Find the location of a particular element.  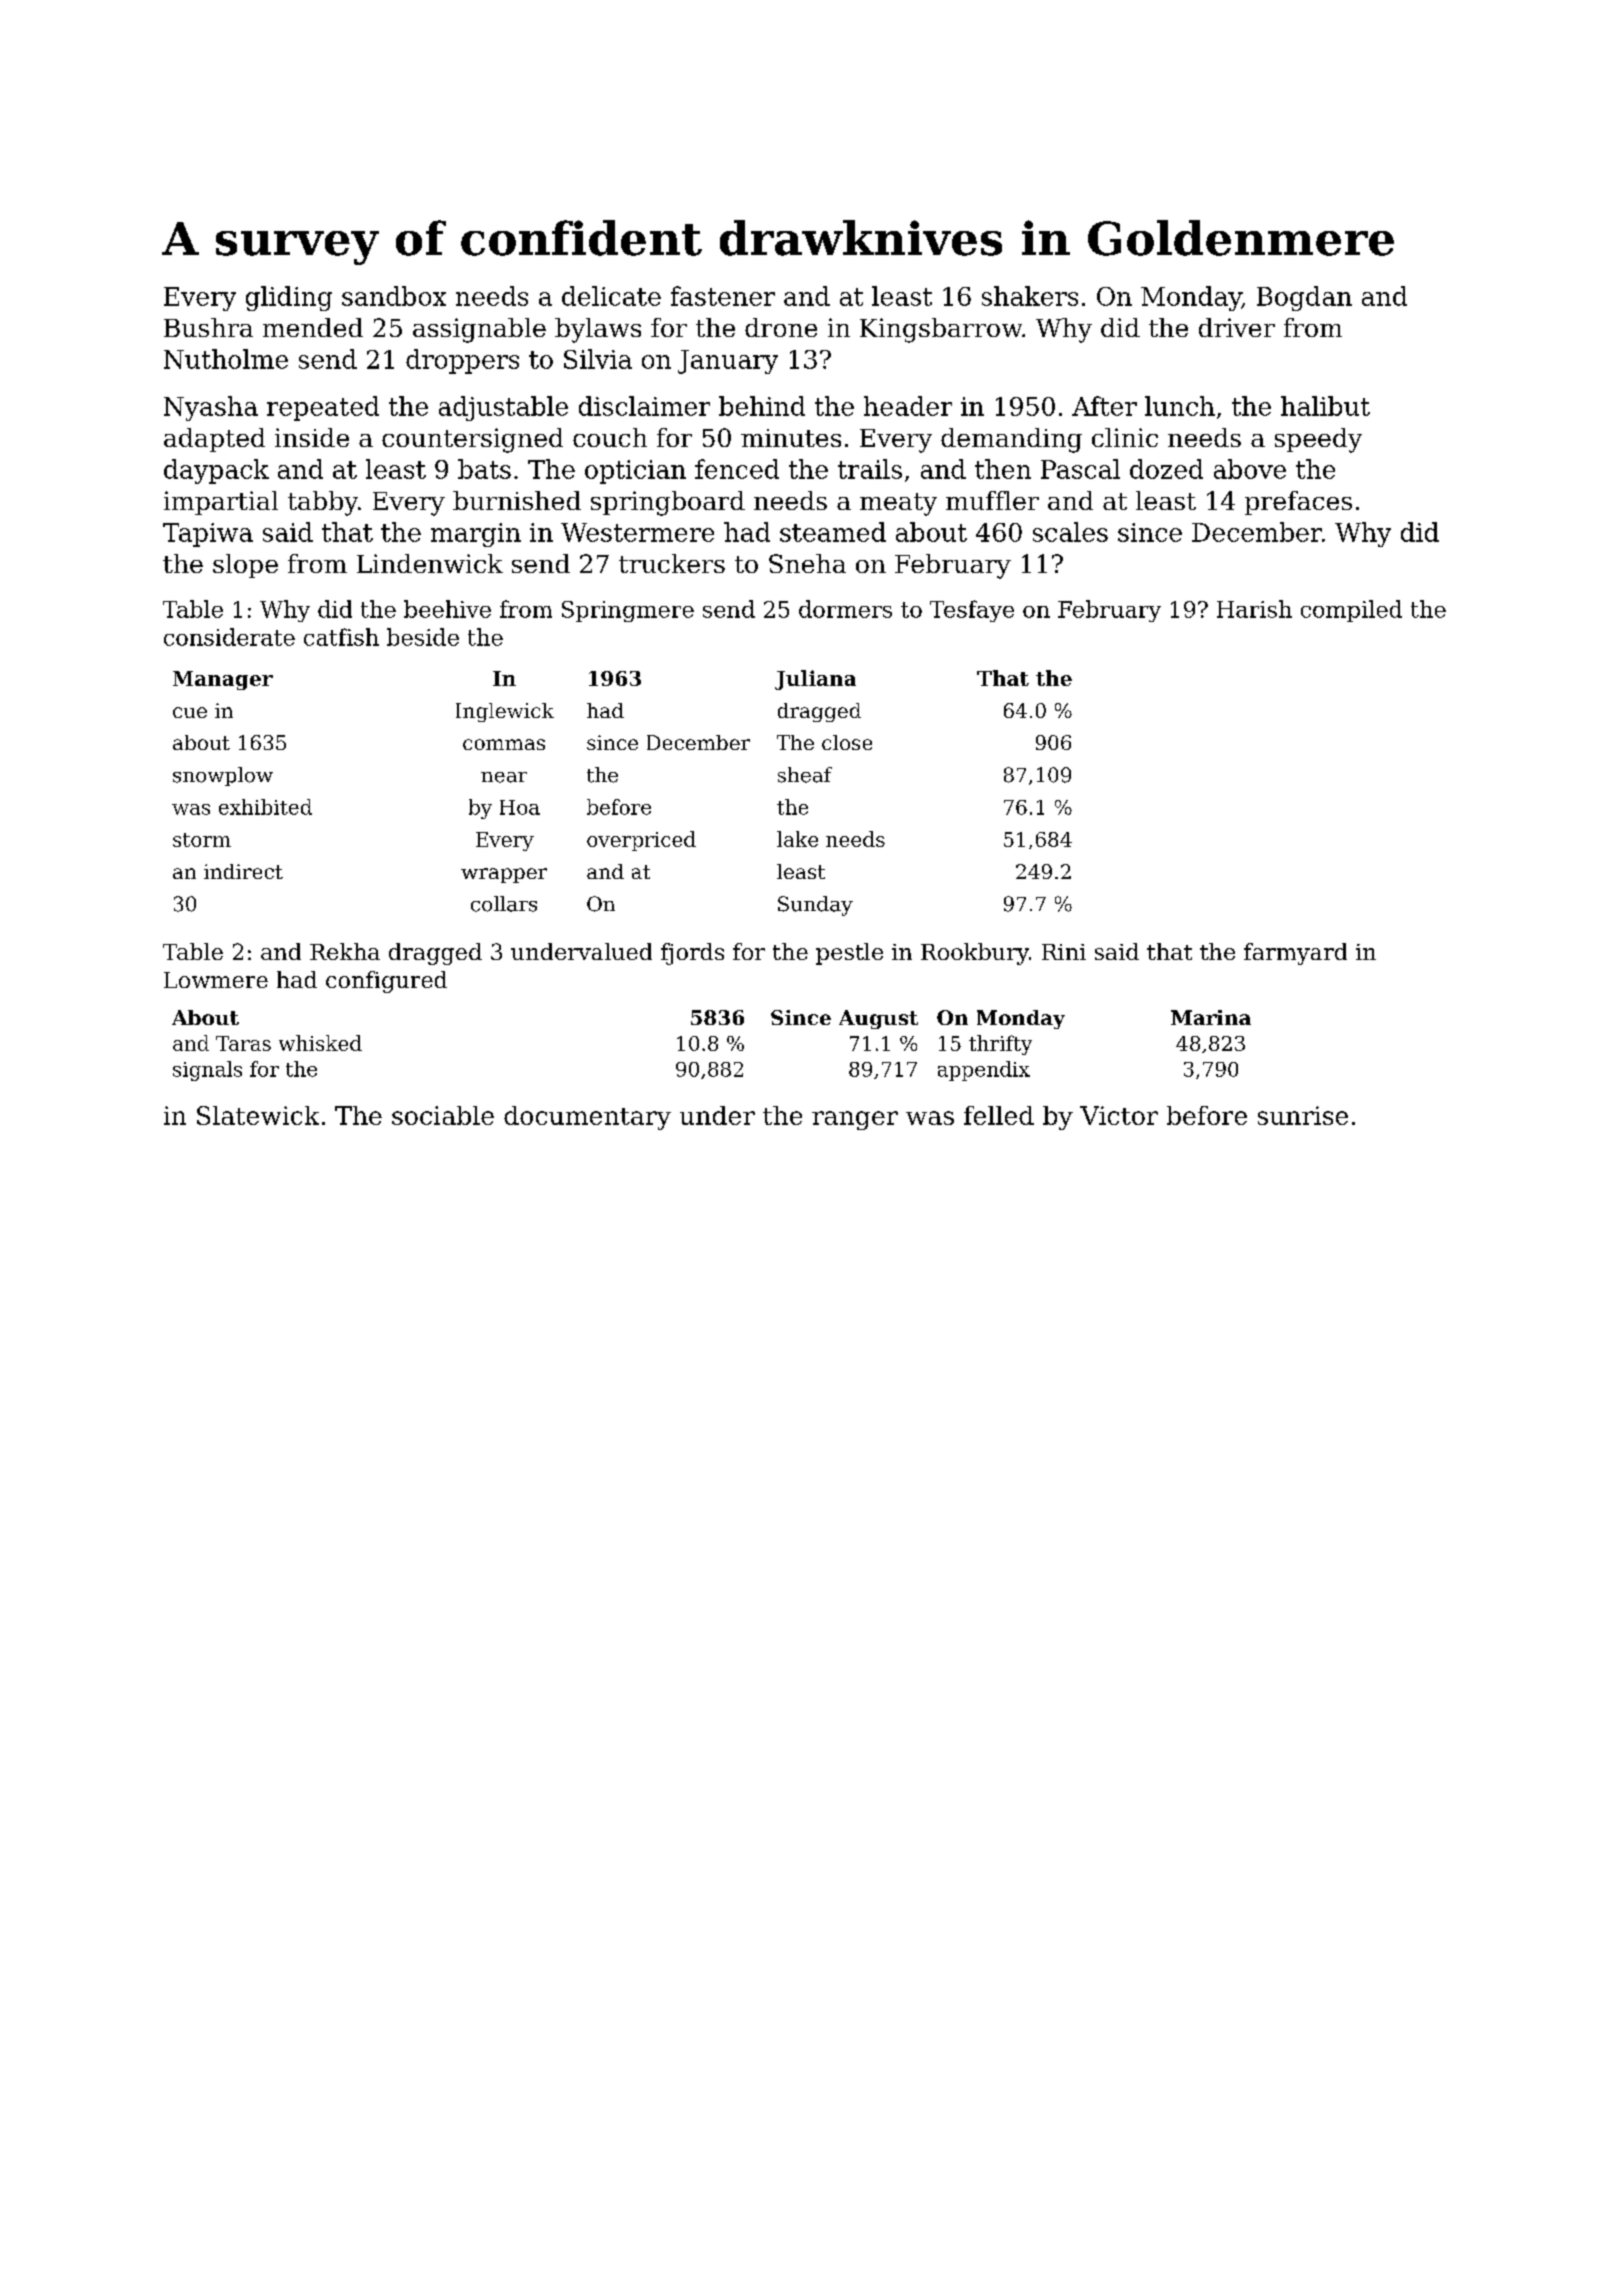

sandbox is located at coordinates (394, 296).
